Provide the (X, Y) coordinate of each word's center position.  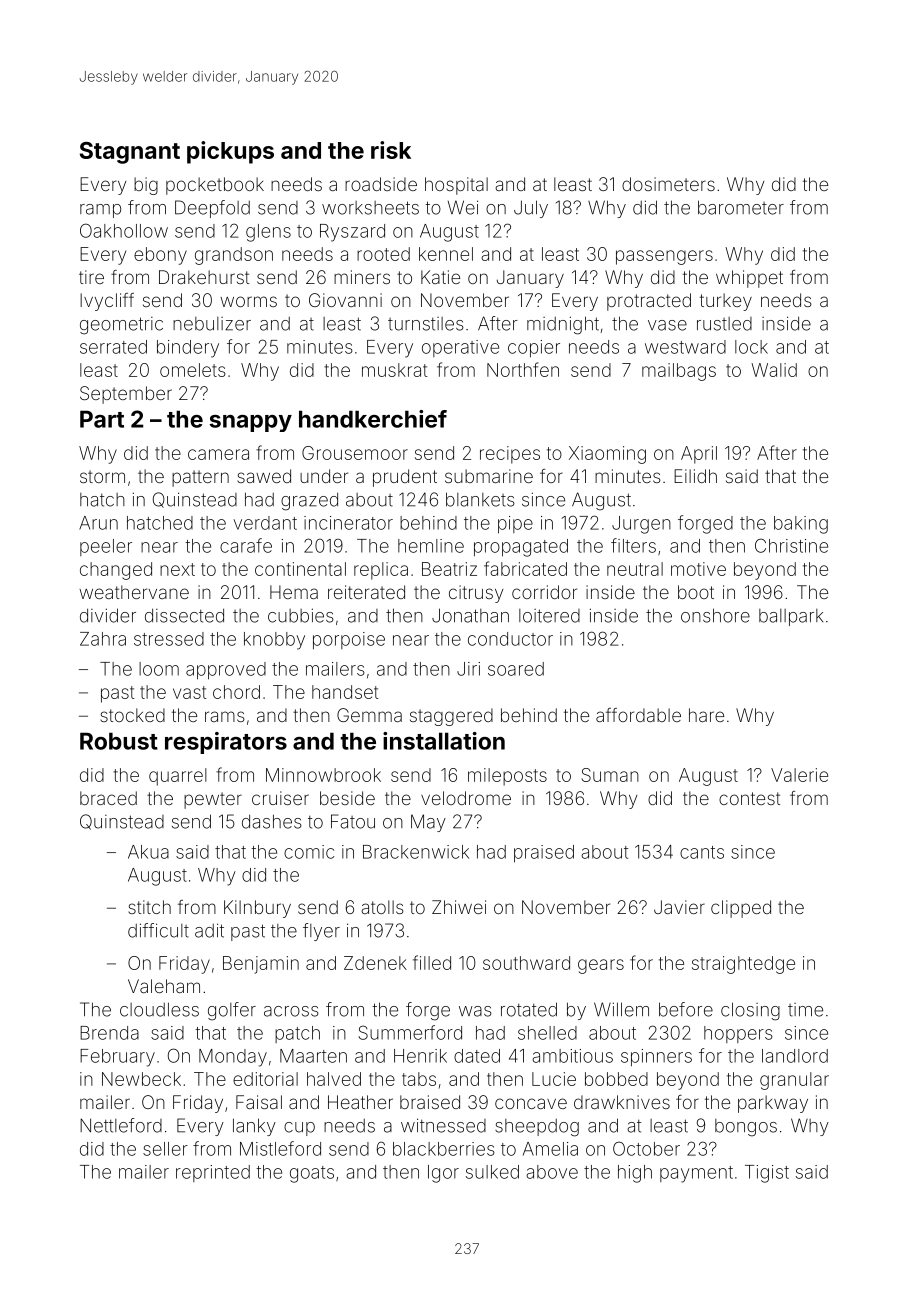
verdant (265, 523)
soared (516, 669)
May (428, 823)
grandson (234, 256)
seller (165, 1149)
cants (702, 852)
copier (534, 349)
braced (108, 798)
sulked (492, 1172)
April (699, 455)
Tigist (767, 1174)
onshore (715, 615)
